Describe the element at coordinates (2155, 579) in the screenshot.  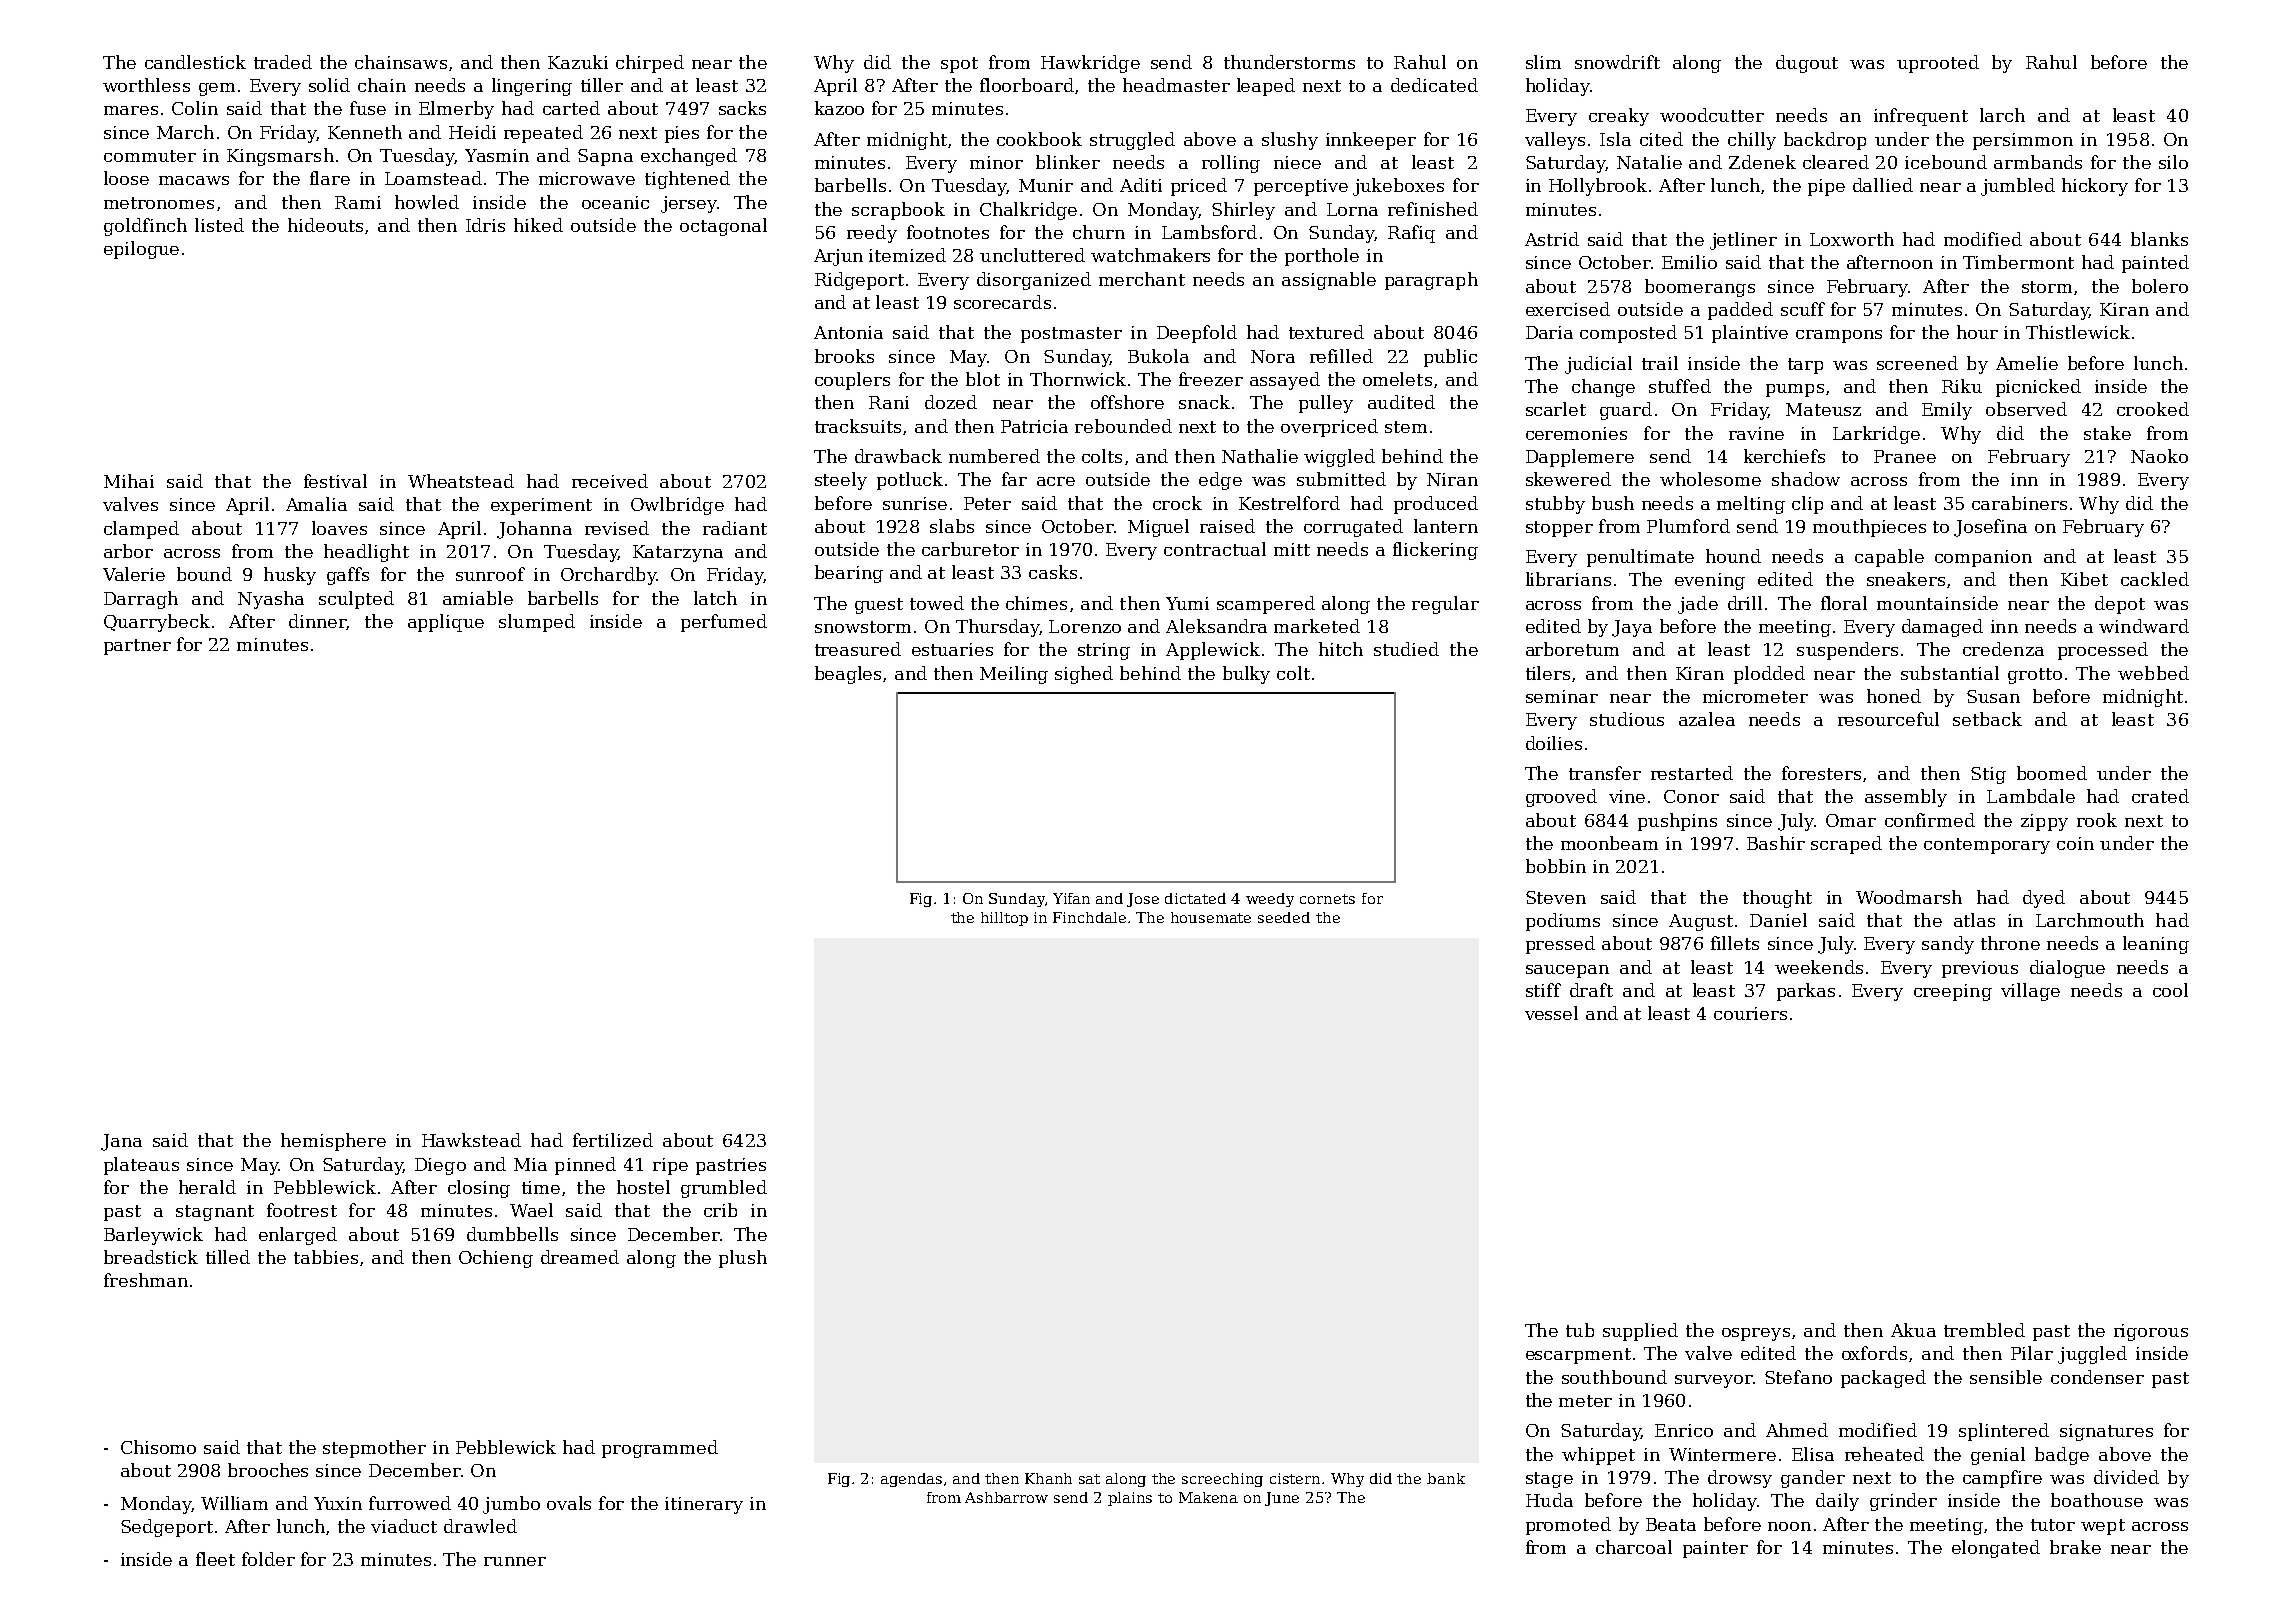
I see `cackled` at that location.
